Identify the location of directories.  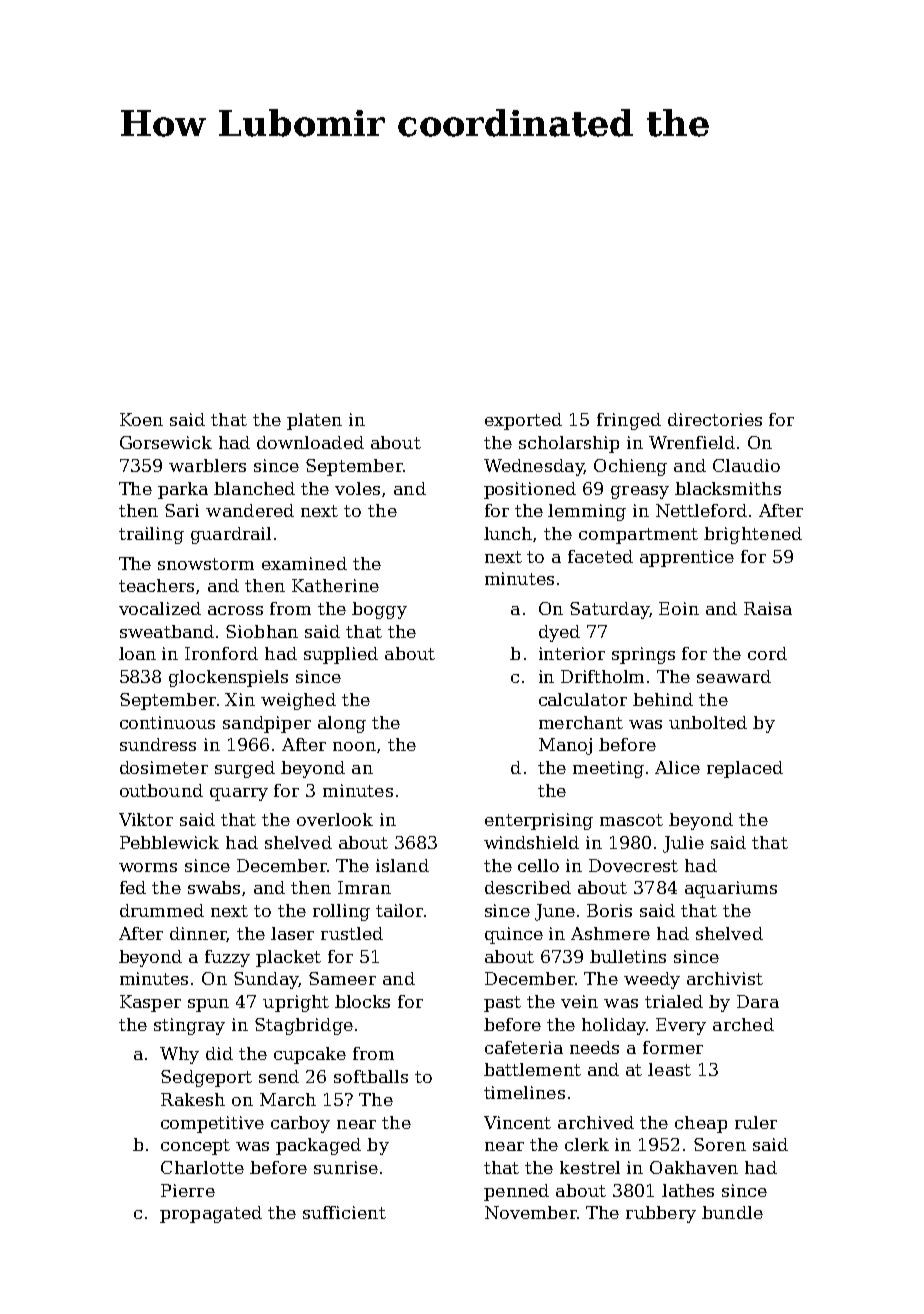
(715, 419).
